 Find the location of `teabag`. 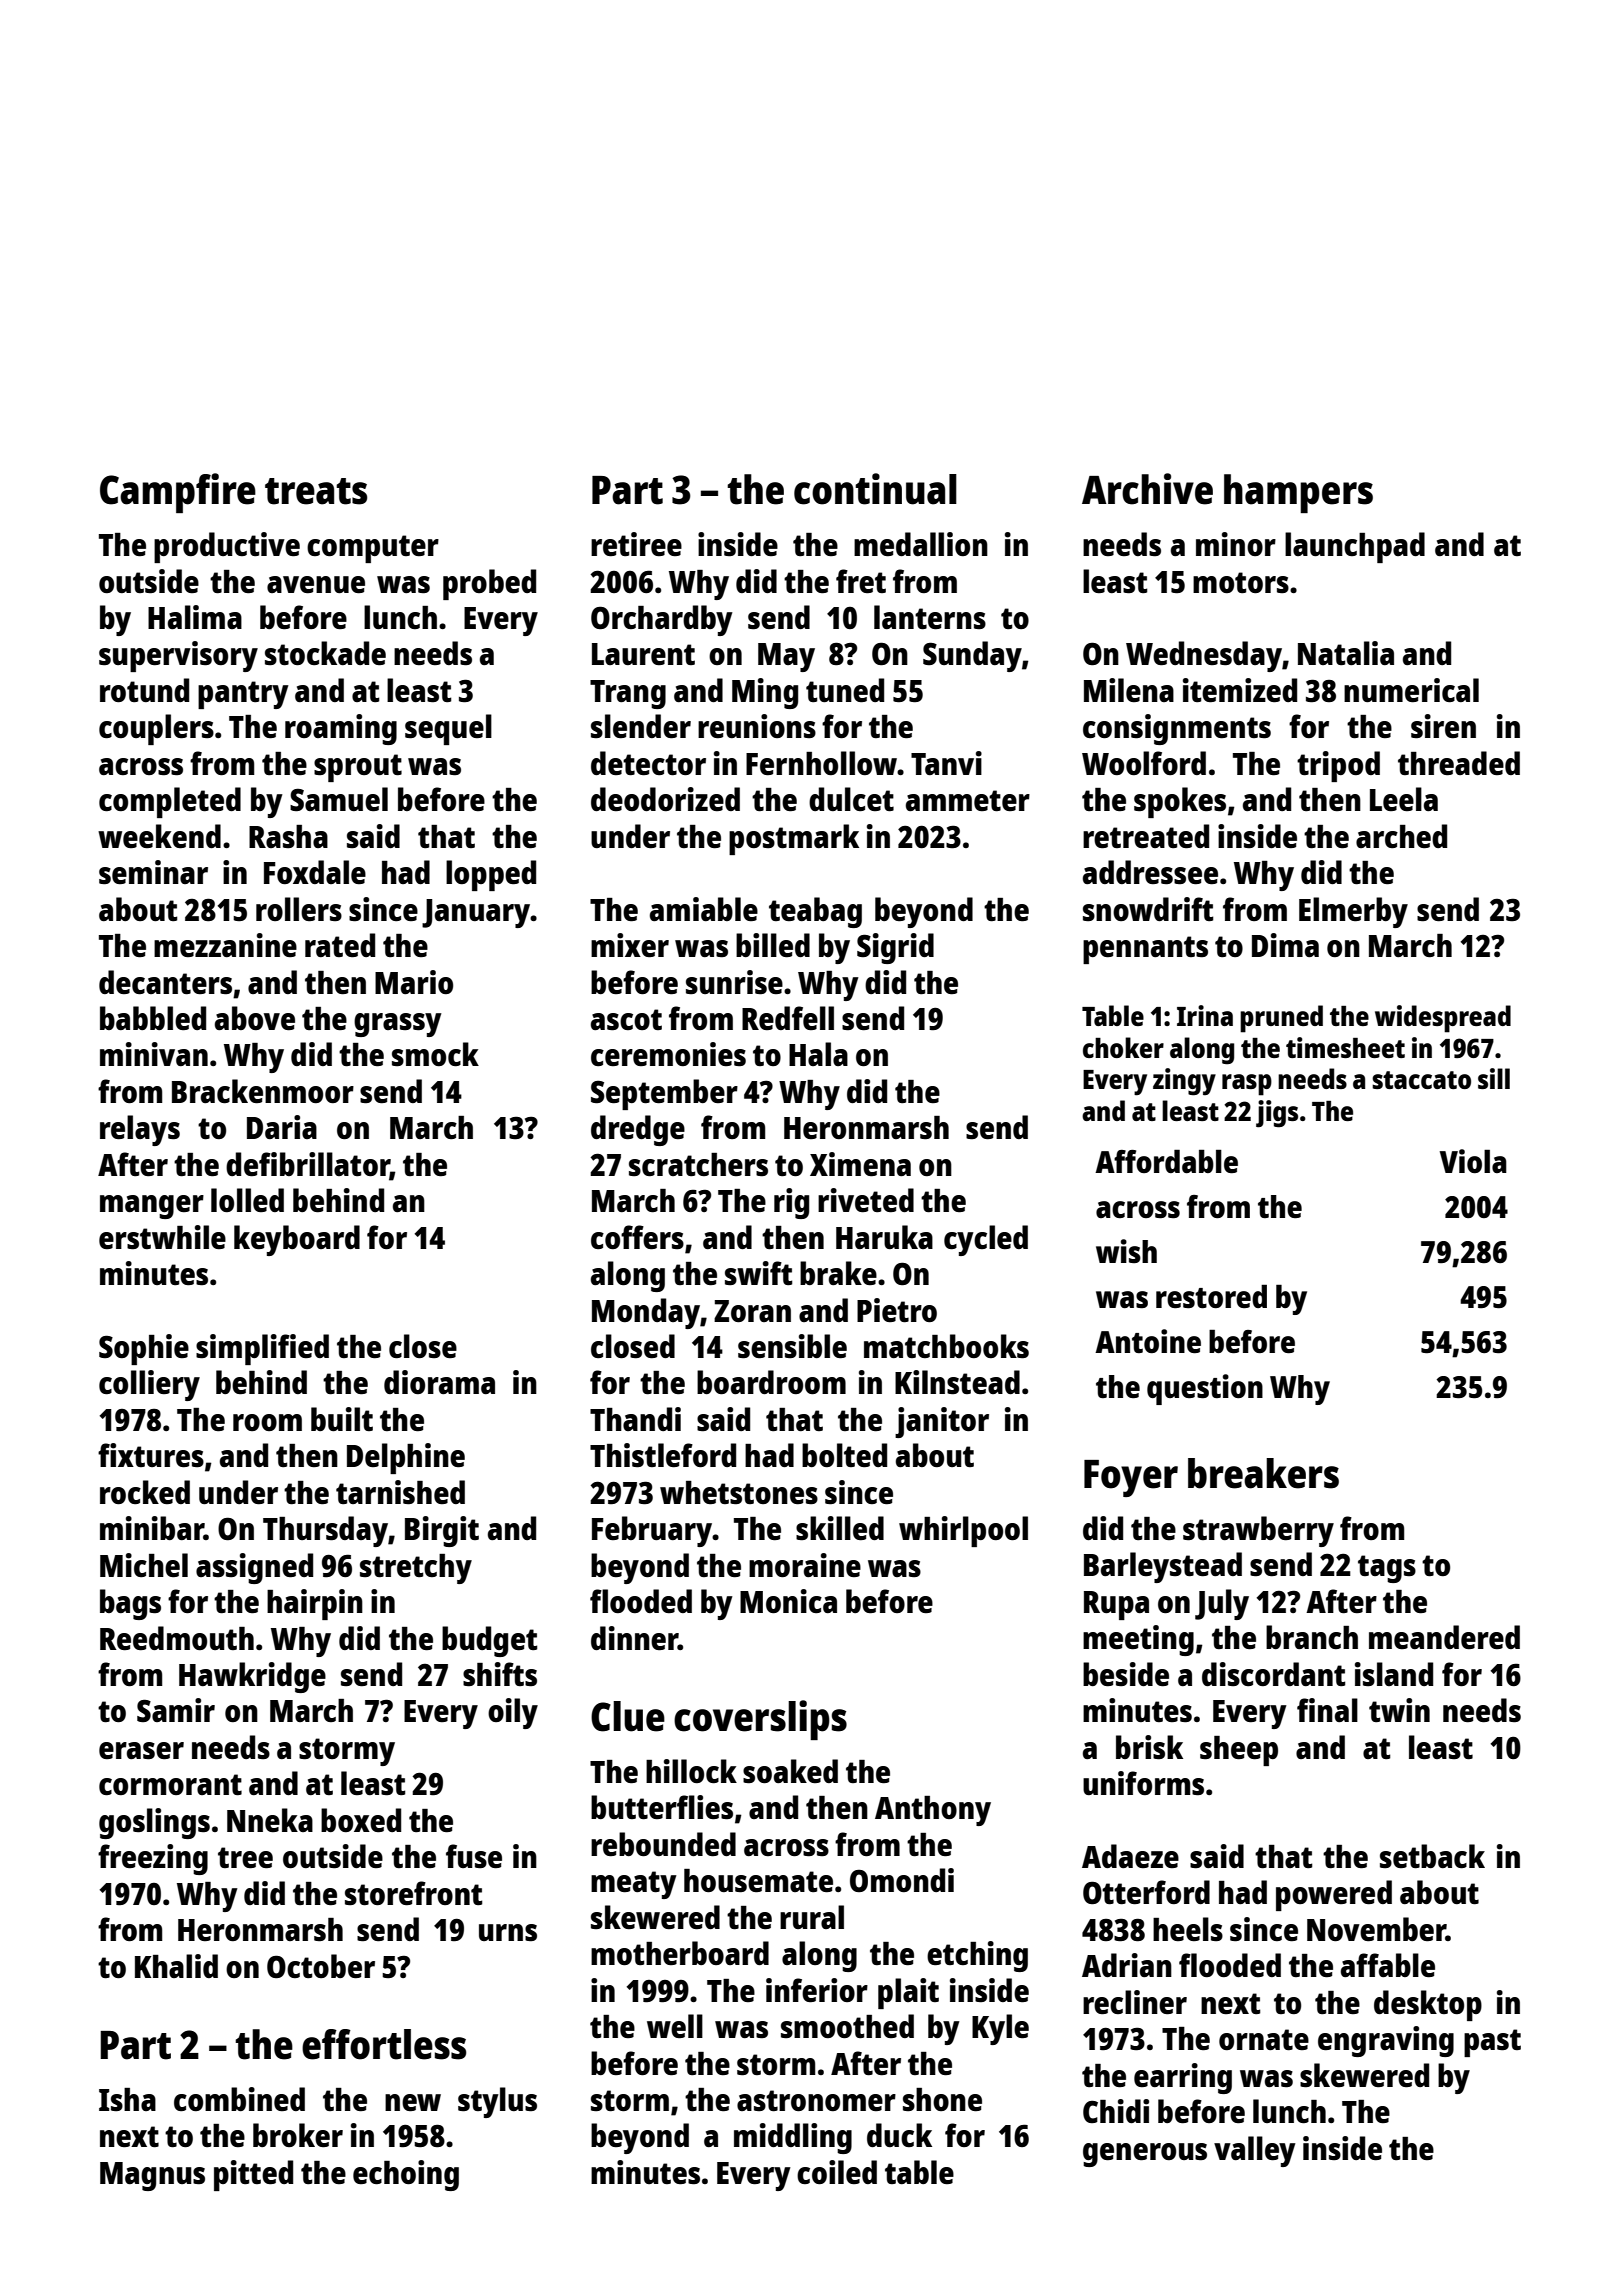

teabag is located at coordinates (815, 912).
